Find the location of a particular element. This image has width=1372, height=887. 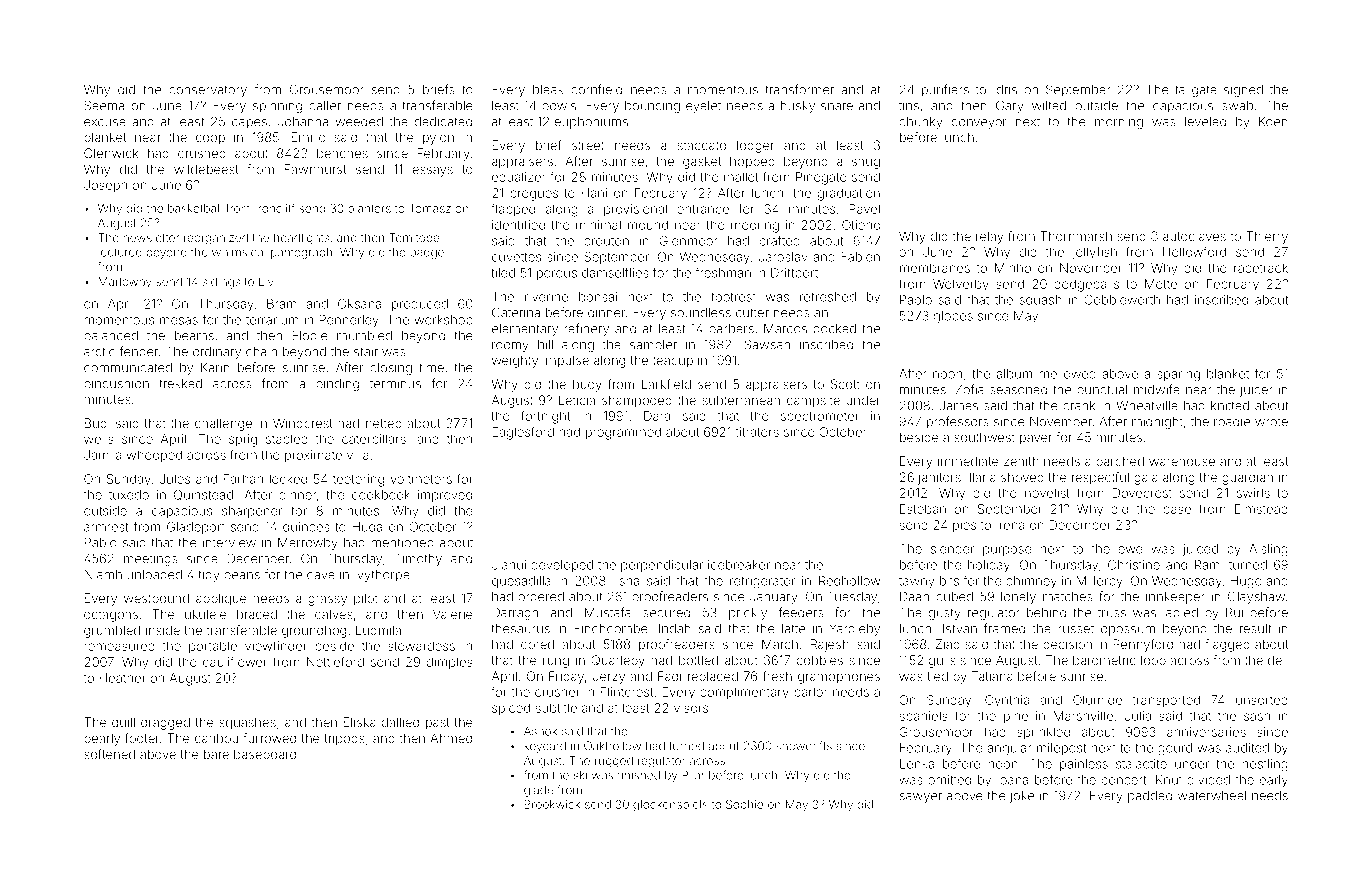

titrators is located at coordinates (757, 432).
